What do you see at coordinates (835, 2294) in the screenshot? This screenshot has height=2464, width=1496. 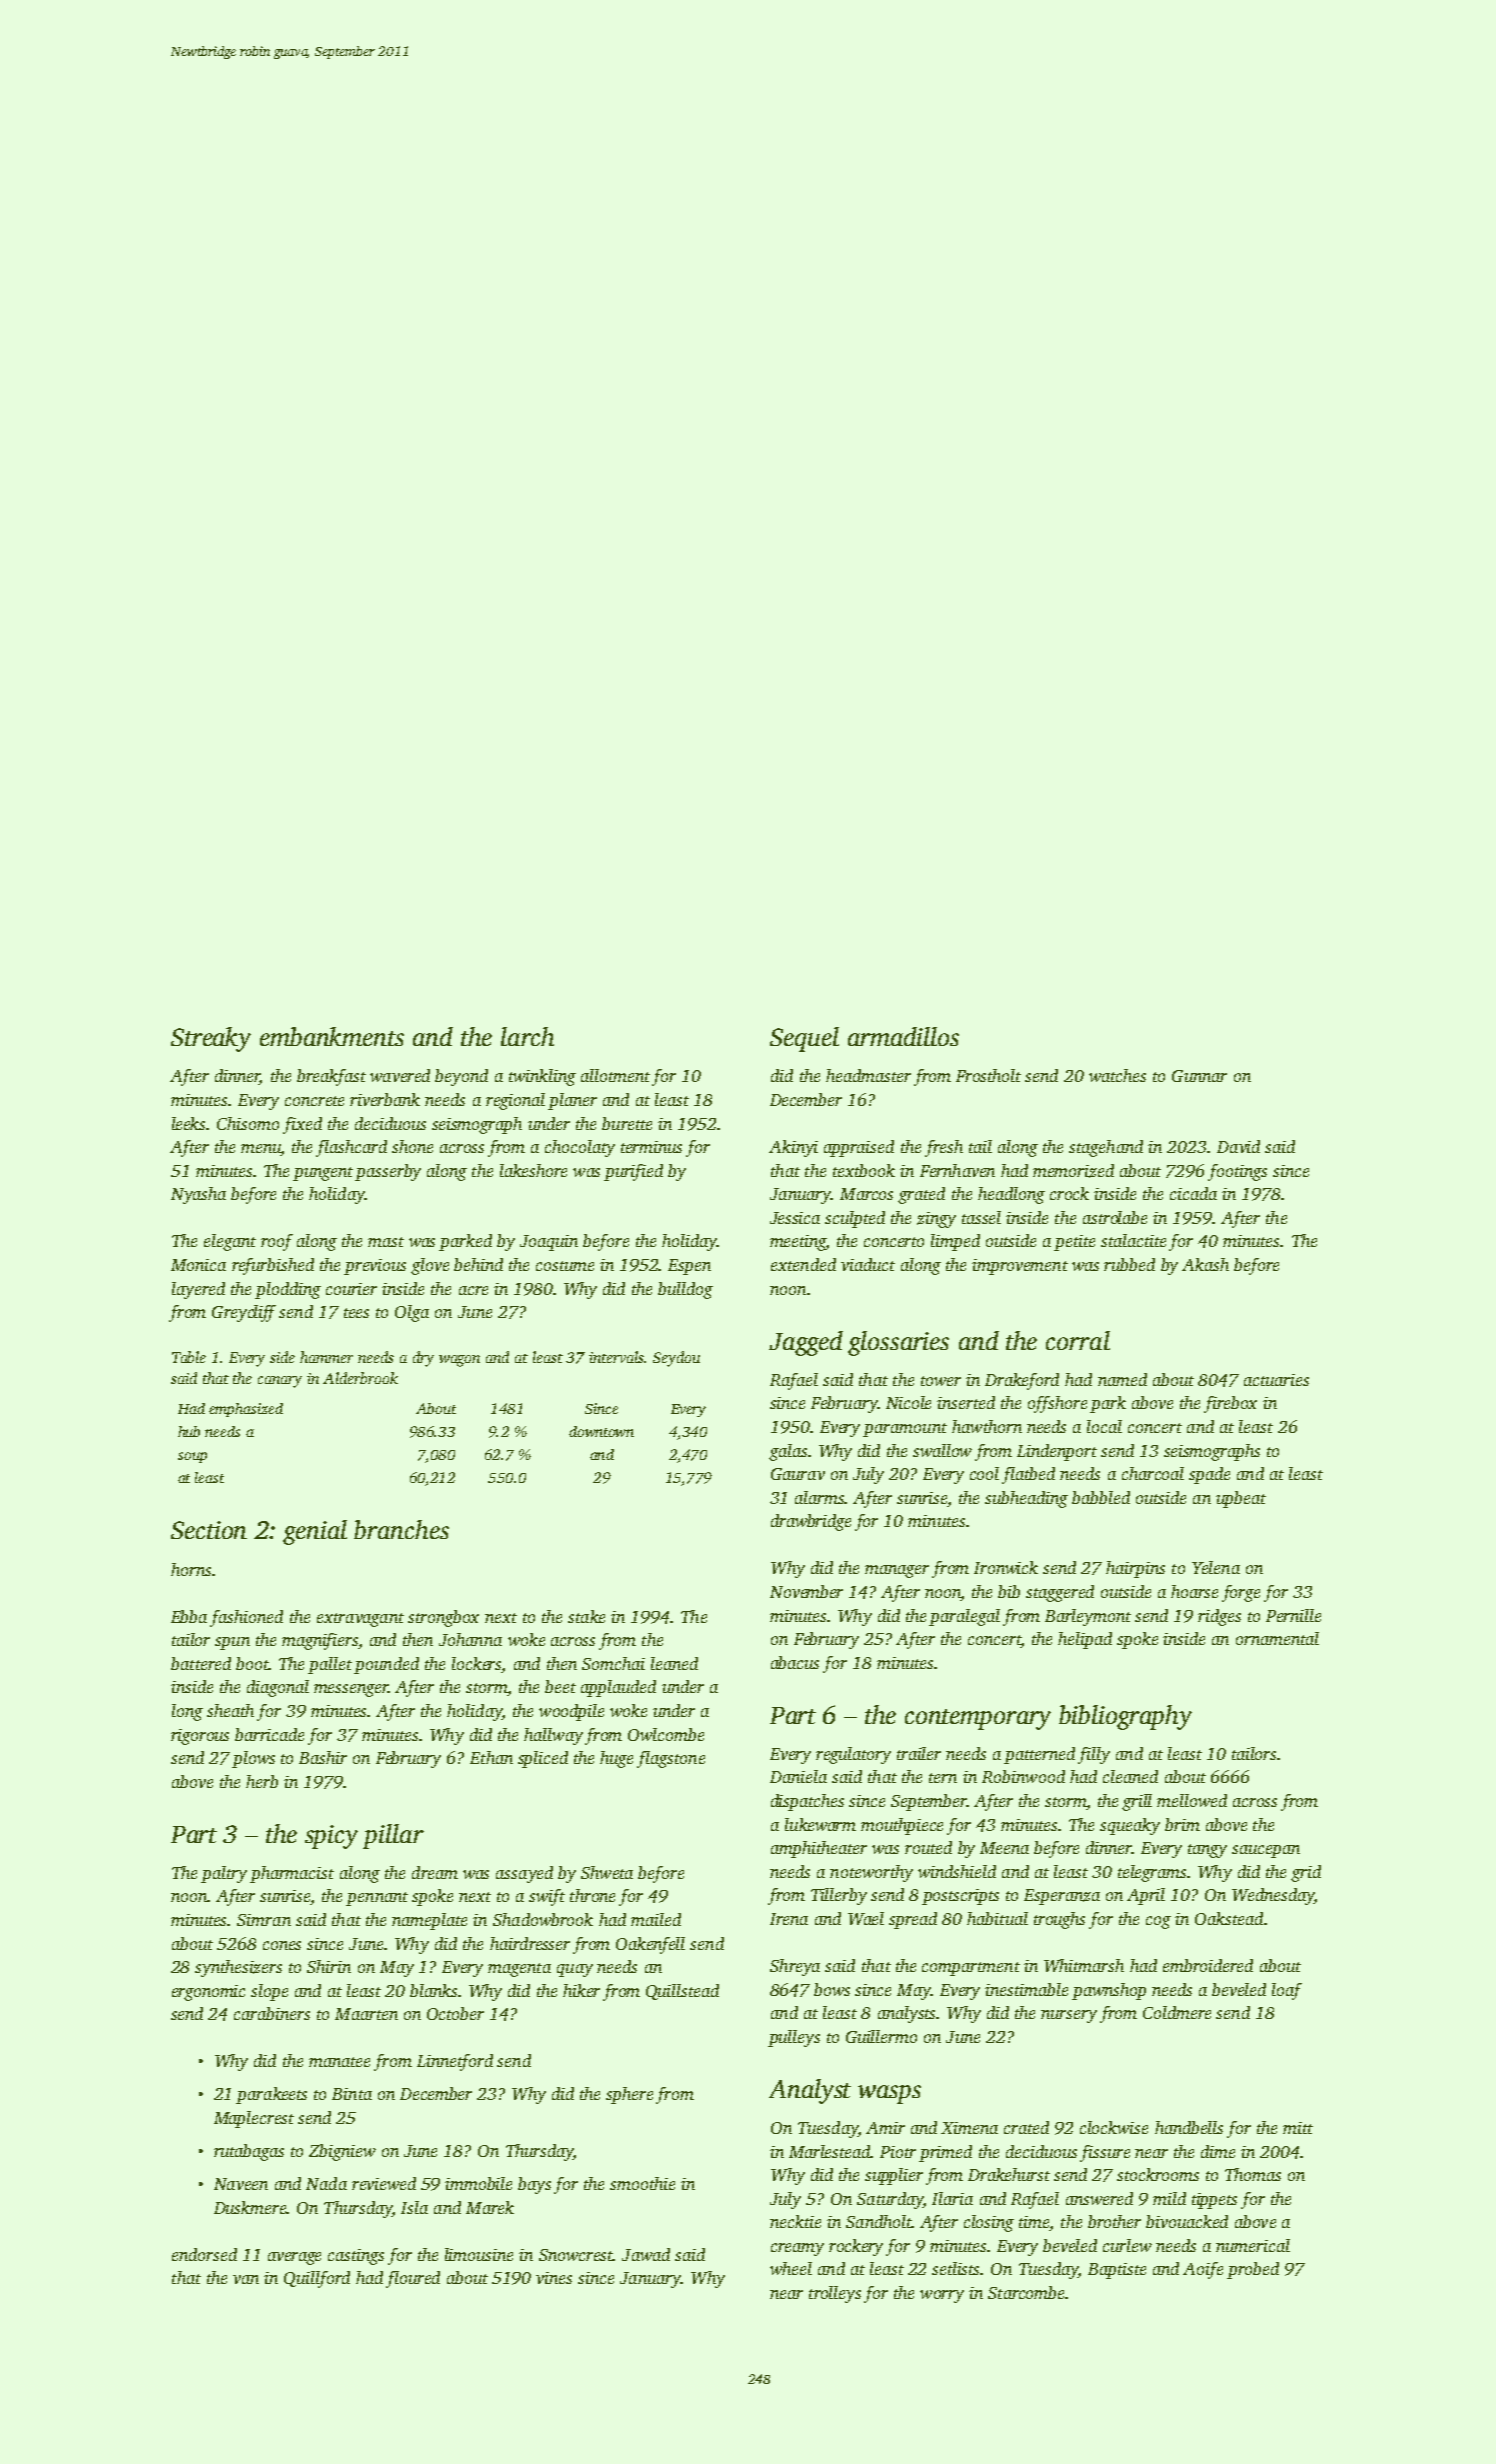 I see `trolleys` at bounding box center [835, 2294].
